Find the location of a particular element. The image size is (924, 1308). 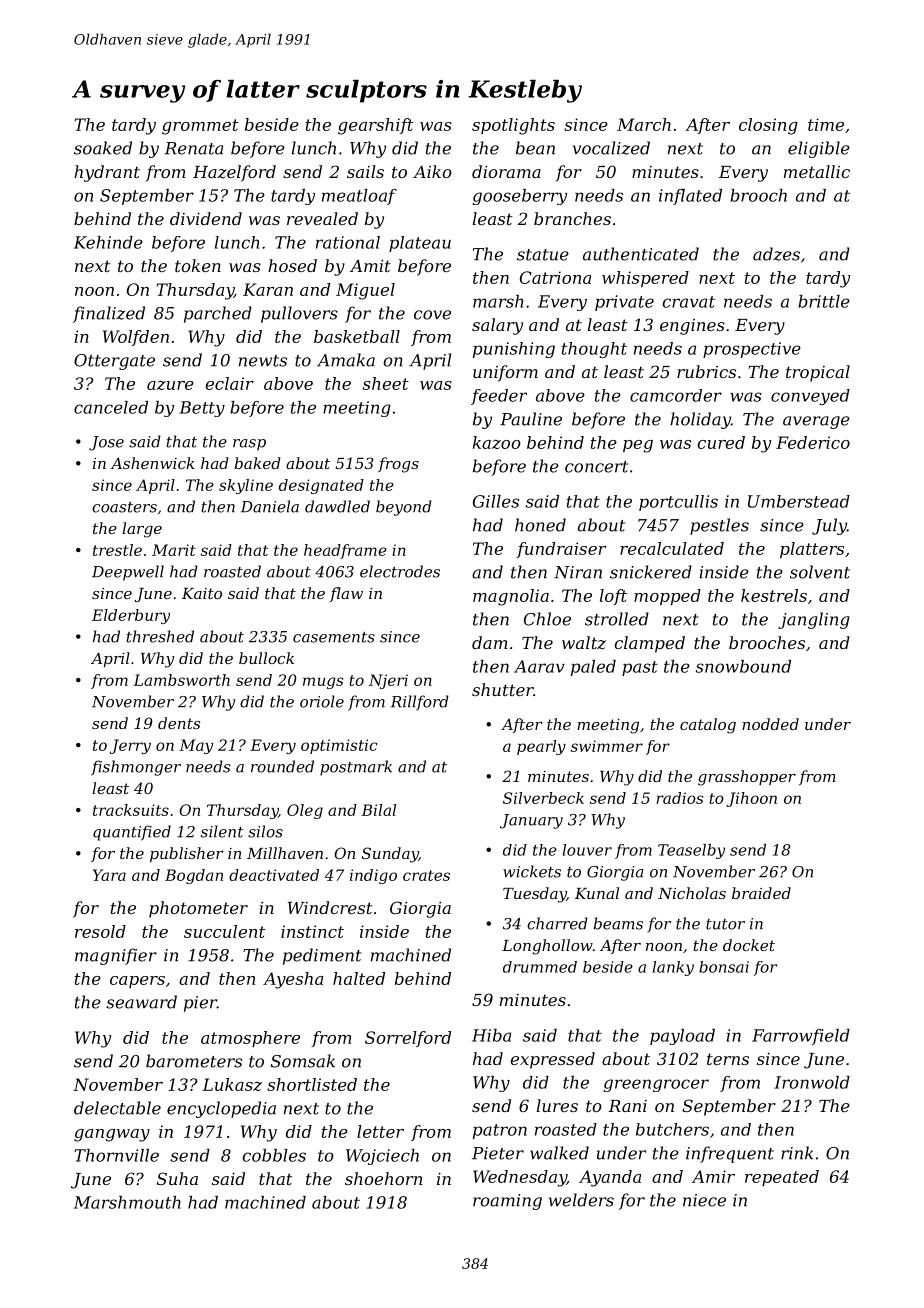

July is located at coordinates (829, 526).
